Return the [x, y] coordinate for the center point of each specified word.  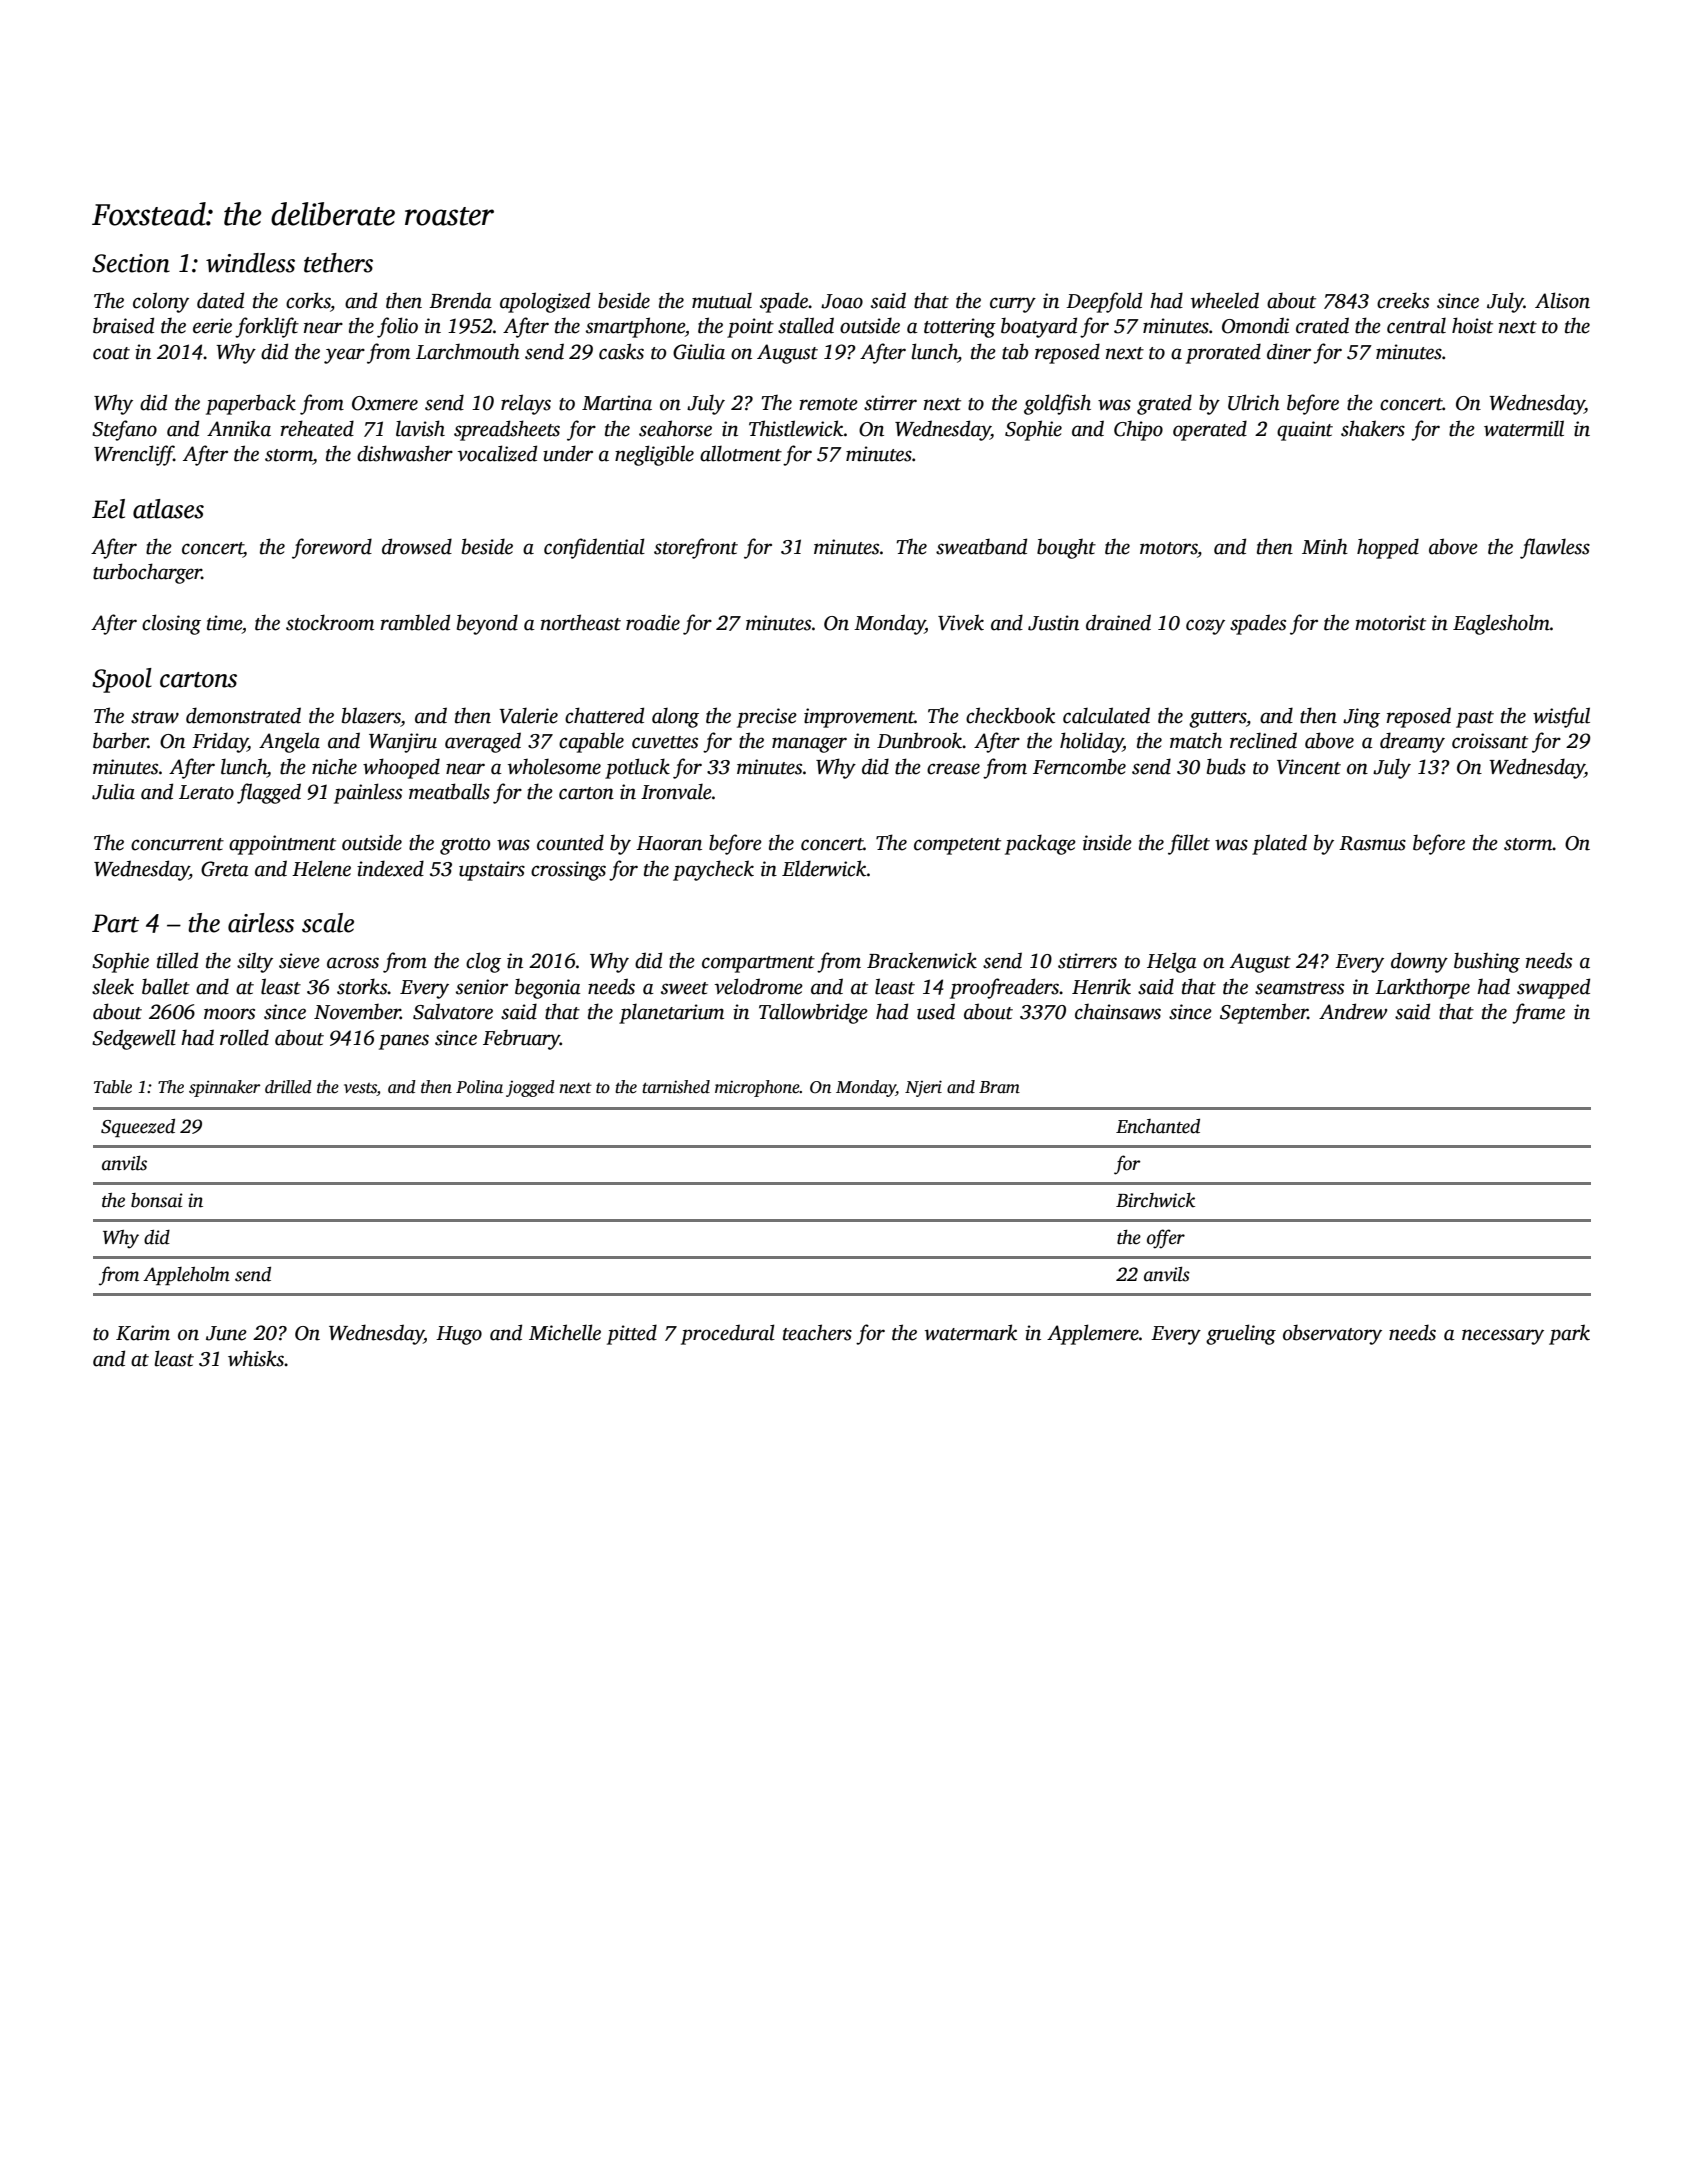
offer [1166, 1239]
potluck [637, 768]
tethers [338, 263]
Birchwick [1155, 1200]
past [1475, 719]
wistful [1561, 717]
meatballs [449, 791]
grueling [1241, 1334]
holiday [1091, 742]
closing [171, 624]
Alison [1562, 300]
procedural [728, 1334]
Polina [479, 1087]
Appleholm [186, 1276]
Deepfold [1104, 302]
